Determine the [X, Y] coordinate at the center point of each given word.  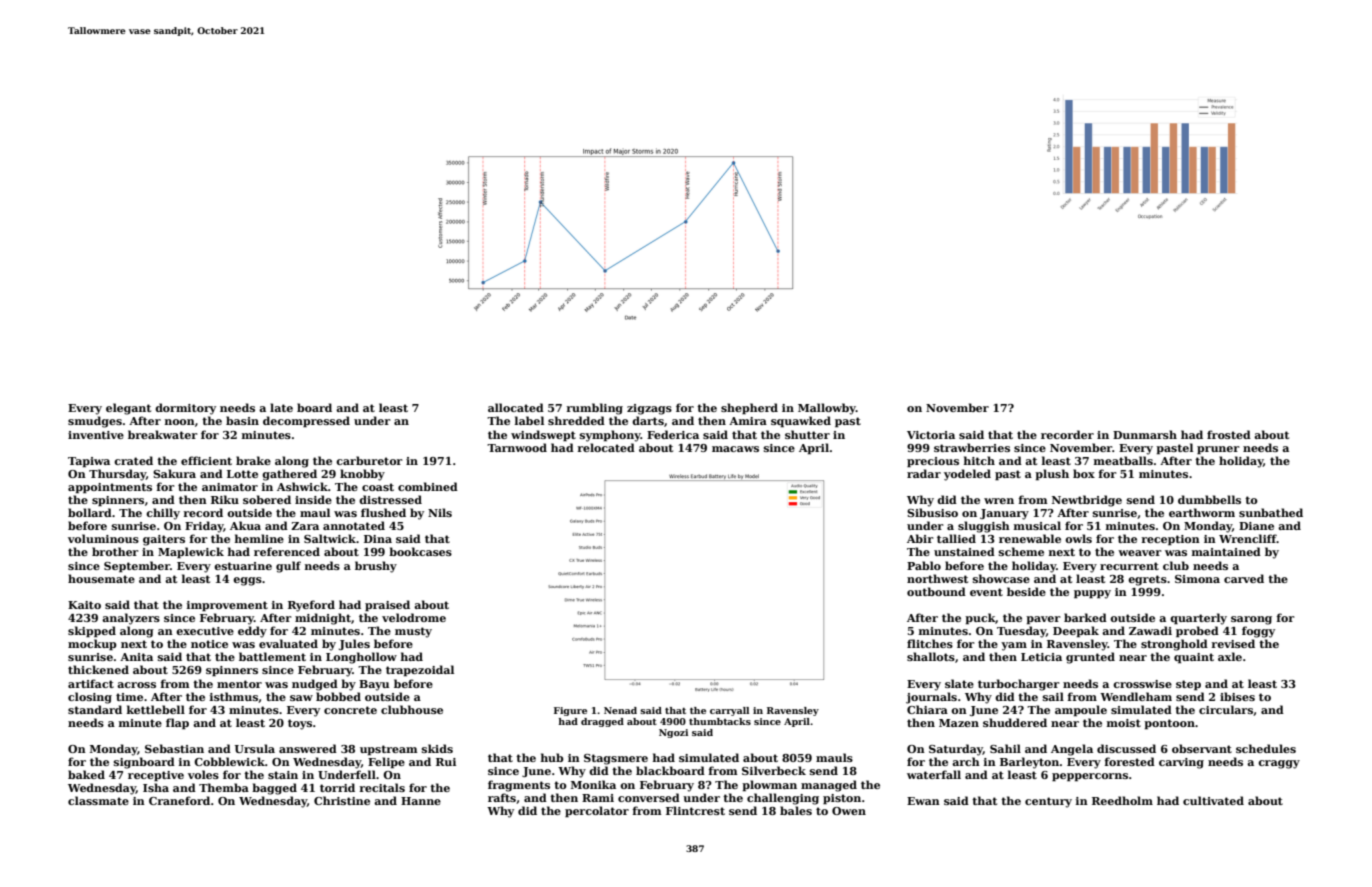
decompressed [306, 422]
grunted [1090, 658]
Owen [849, 811]
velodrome [414, 617]
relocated [606, 447]
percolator [597, 812]
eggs [247, 581]
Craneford [179, 800]
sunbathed [1271, 512]
